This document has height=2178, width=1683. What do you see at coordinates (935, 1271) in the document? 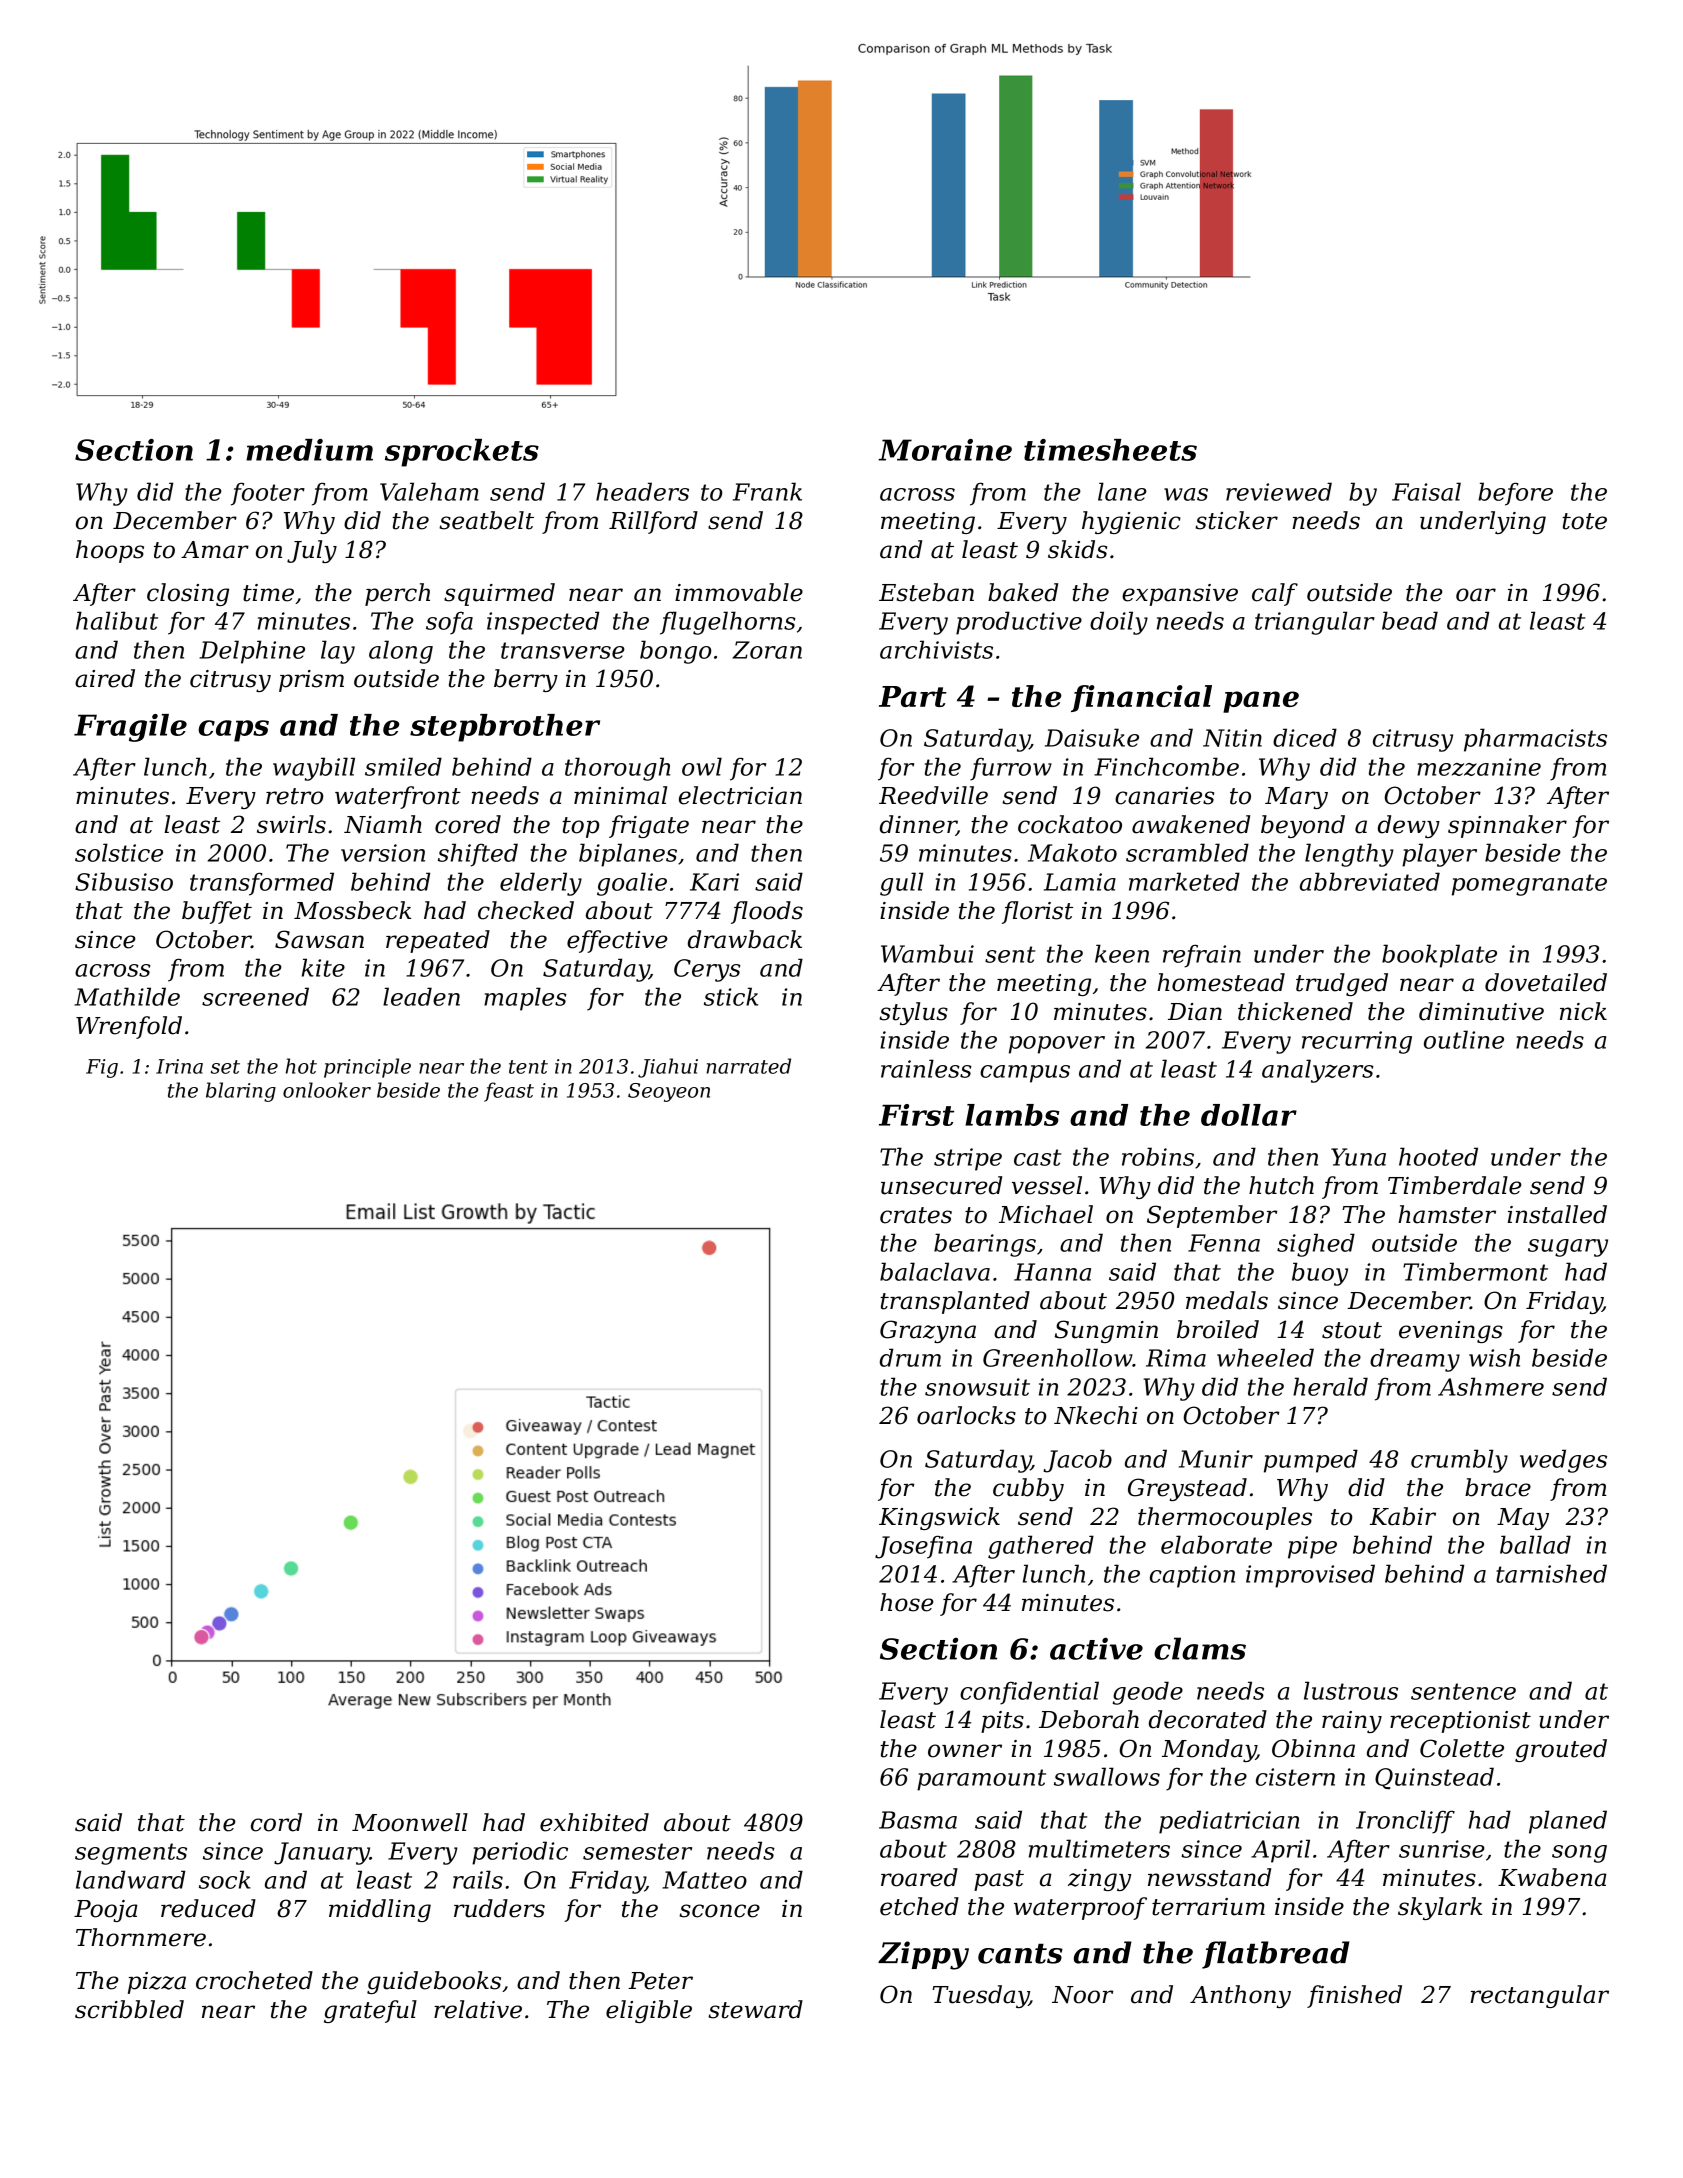
I see `balaclava` at bounding box center [935, 1271].
